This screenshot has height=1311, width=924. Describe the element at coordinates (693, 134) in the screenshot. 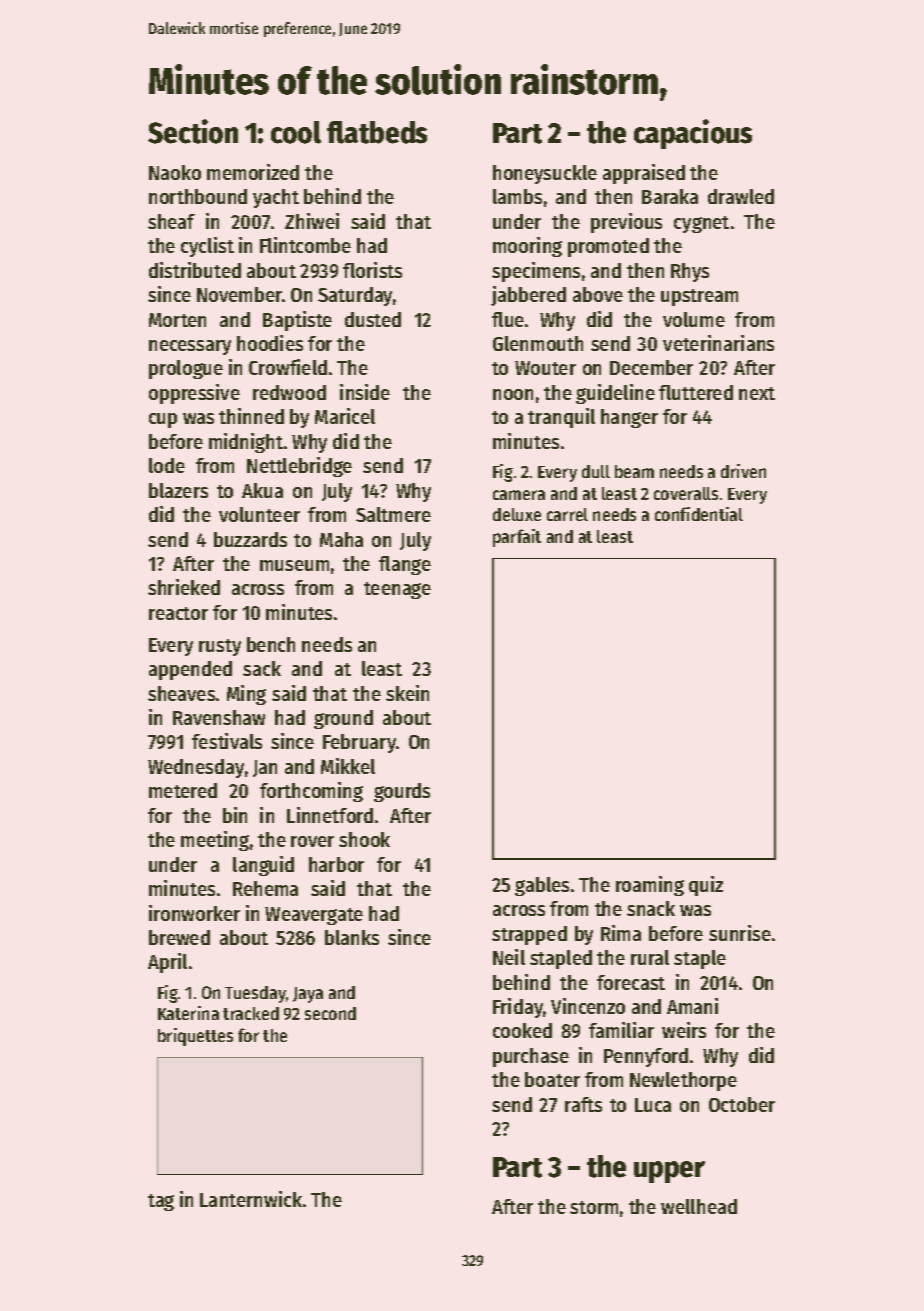

I see `capacious` at that location.
